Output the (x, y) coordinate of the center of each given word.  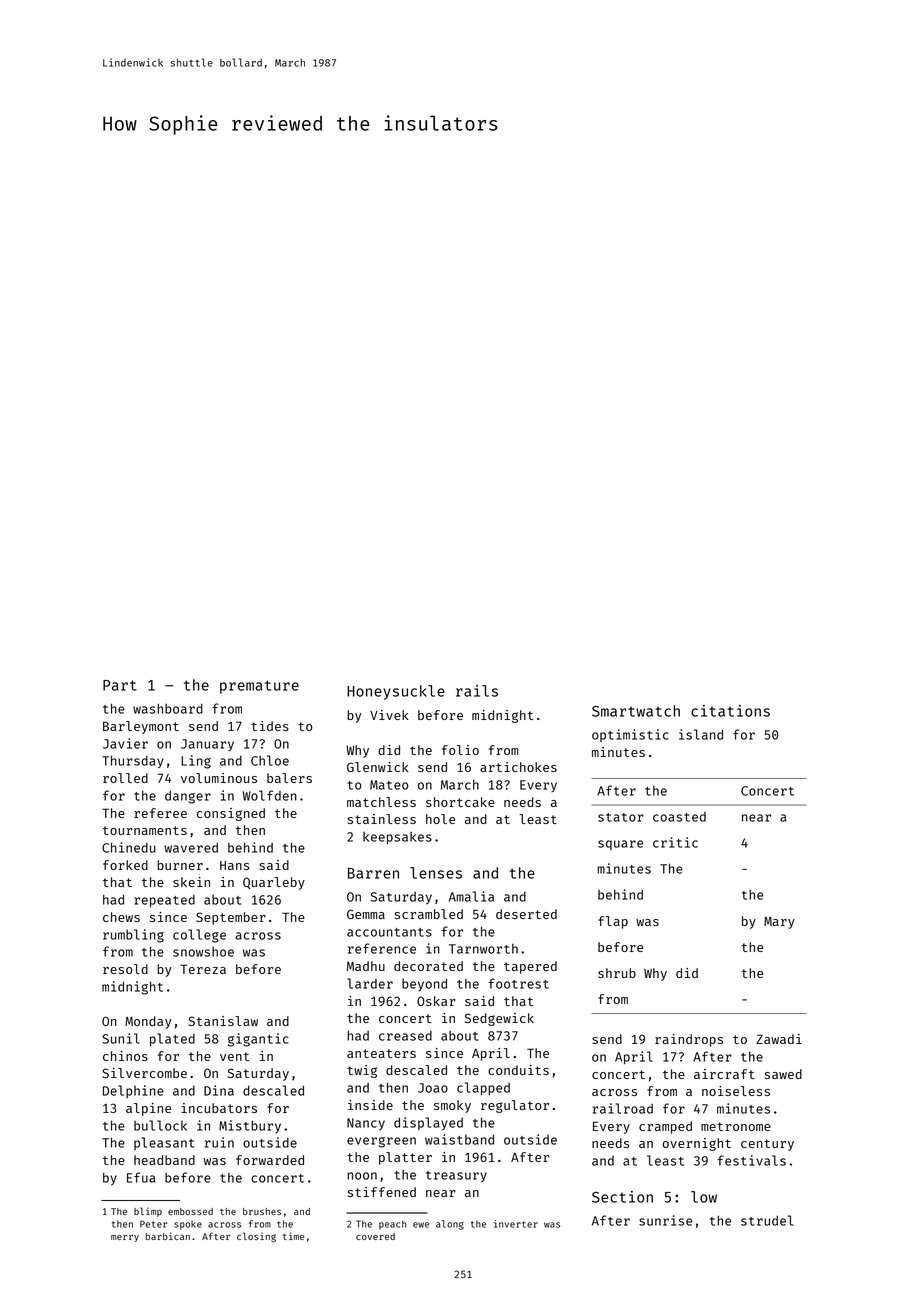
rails (477, 691)
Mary (779, 923)
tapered (530, 967)
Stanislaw (223, 1021)
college (199, 936)
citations (730, 711)
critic (675, 842)
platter (405, 1158)
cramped (665, 1127)
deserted (526, 914)
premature (259, 687)
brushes (262, 1211)
